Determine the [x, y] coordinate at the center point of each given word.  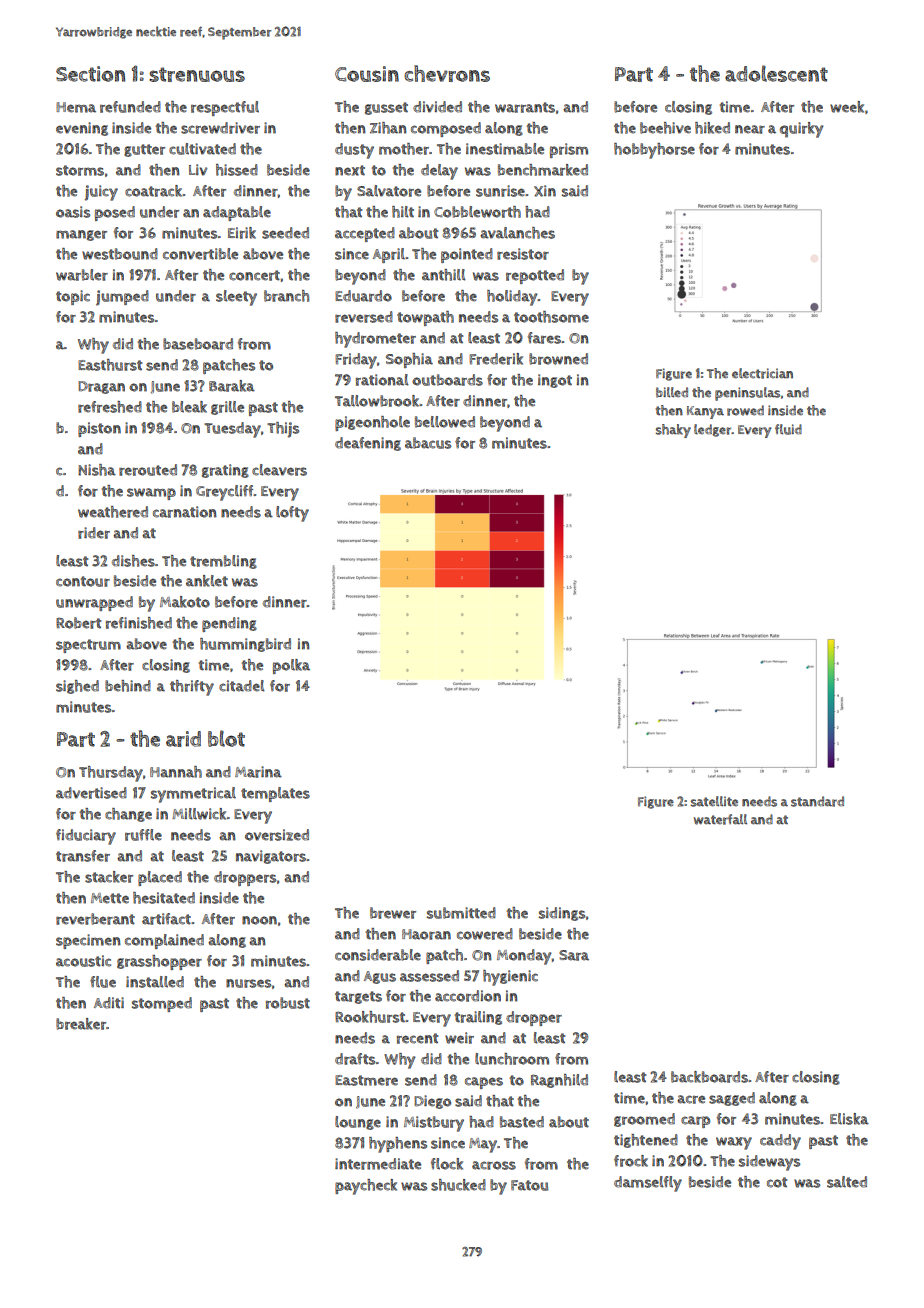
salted [847, 1182]
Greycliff [225, 493]
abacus [428, 443]
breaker [81, 1024]
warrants [525, 107]
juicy [101, 193]
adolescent [776, 73]
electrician [762, 373]
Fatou [529, 1185]
